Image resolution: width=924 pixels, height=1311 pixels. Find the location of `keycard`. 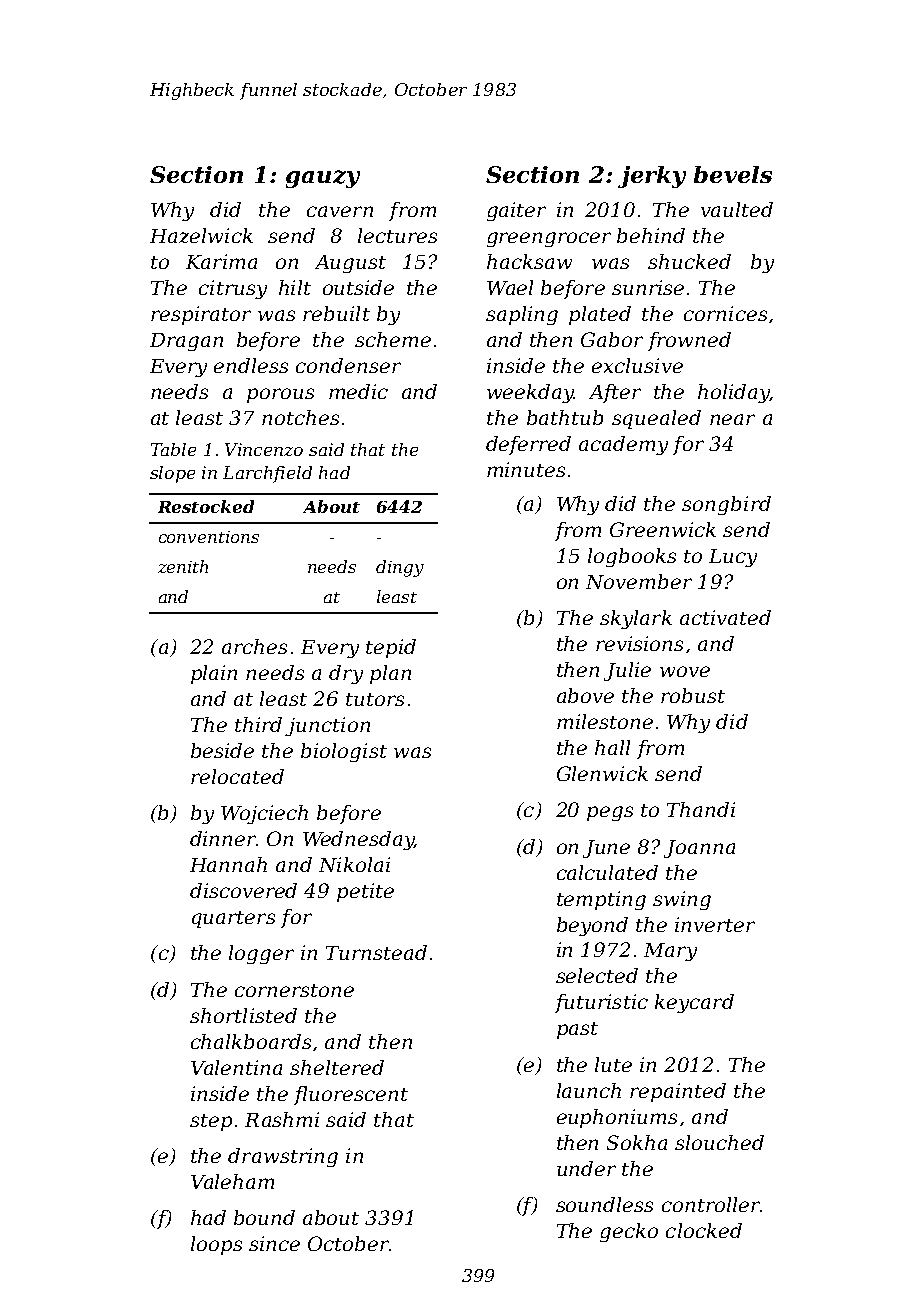

keycard is located at coordinates (694, 1003).
